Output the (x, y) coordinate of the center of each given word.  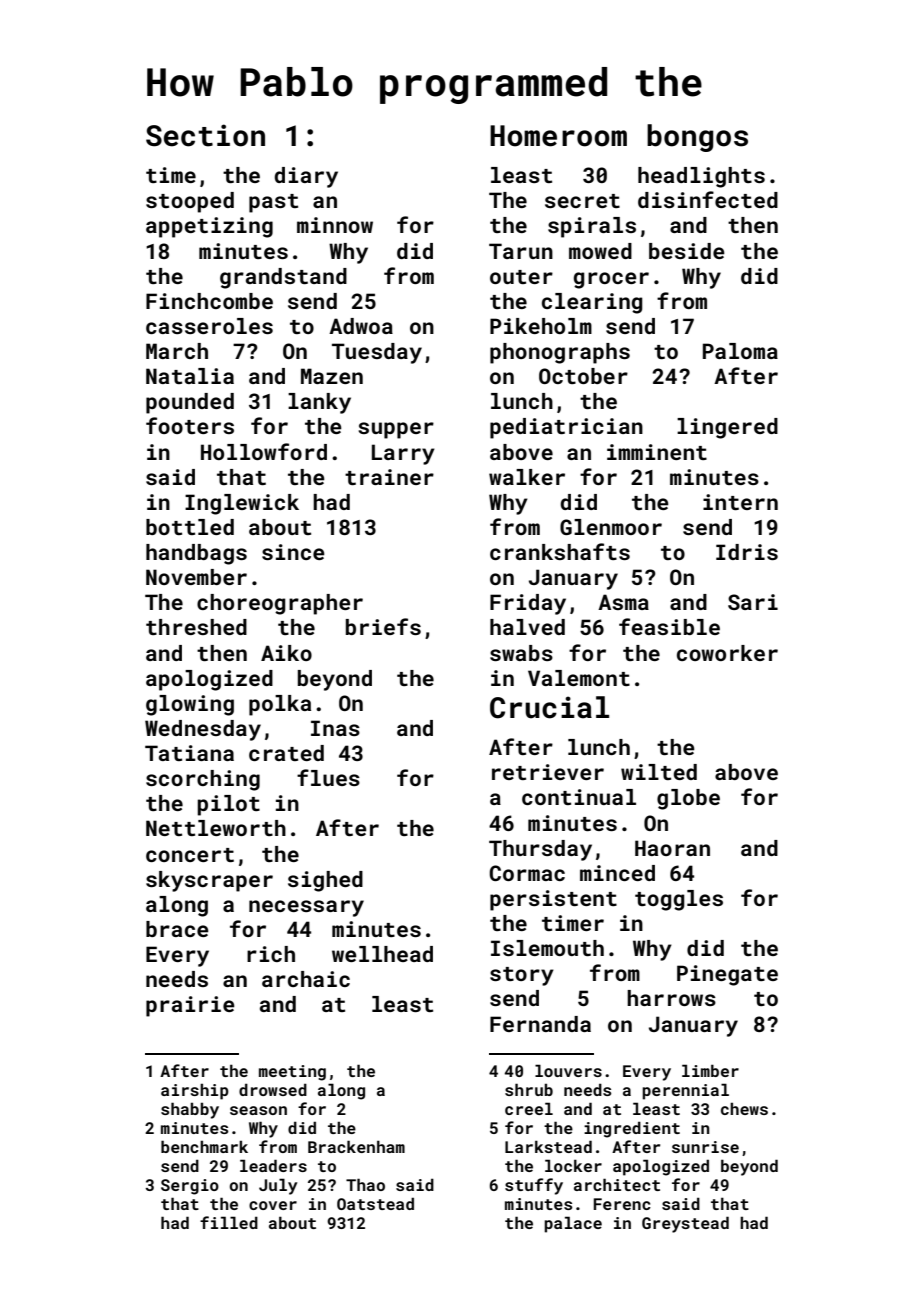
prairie (190, 1006)
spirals (592, 227)
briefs (383, 626)
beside (687, 251)
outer (521, 277)
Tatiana (189, 753)
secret (582, 201)
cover (273, 1205)
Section (205, 135)
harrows (671, 998)
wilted (659, 772)
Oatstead (375, 1203)
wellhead (382, 954)
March (177, 351)
